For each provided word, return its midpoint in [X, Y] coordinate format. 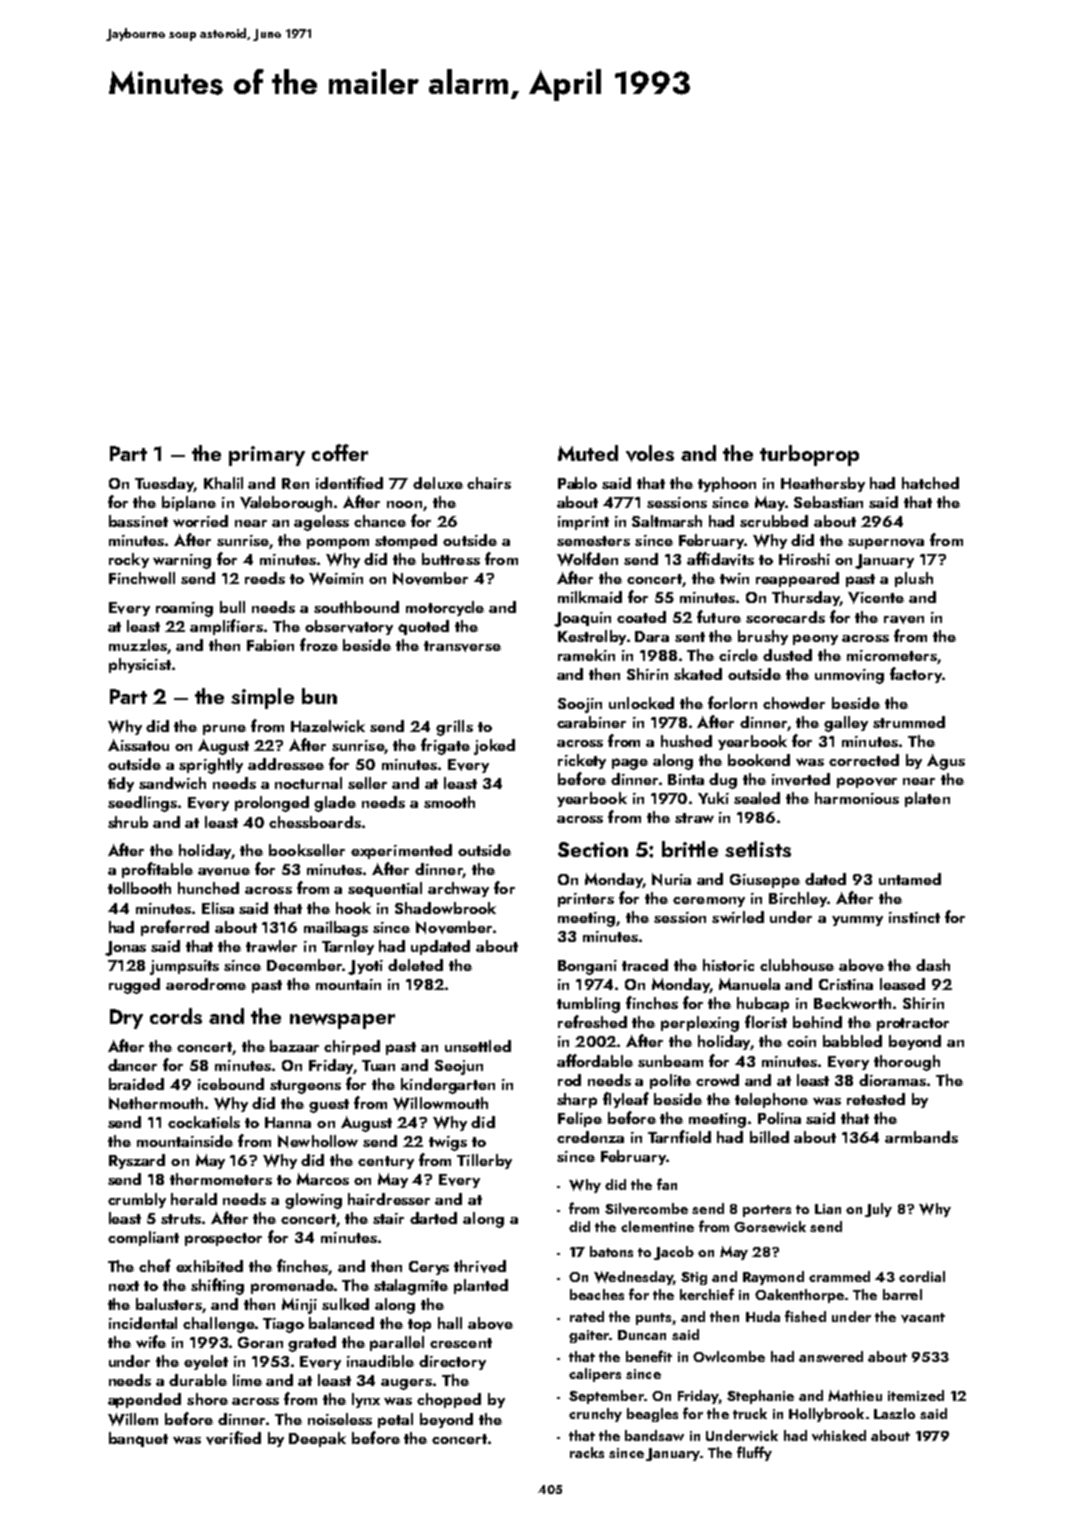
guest [329, 1106]
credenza [590, 1137]
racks [587, 1452]
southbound [356, 607]
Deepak [317, 1439]
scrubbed [774, 521]
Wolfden [587, 559]
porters [767, 1211]
